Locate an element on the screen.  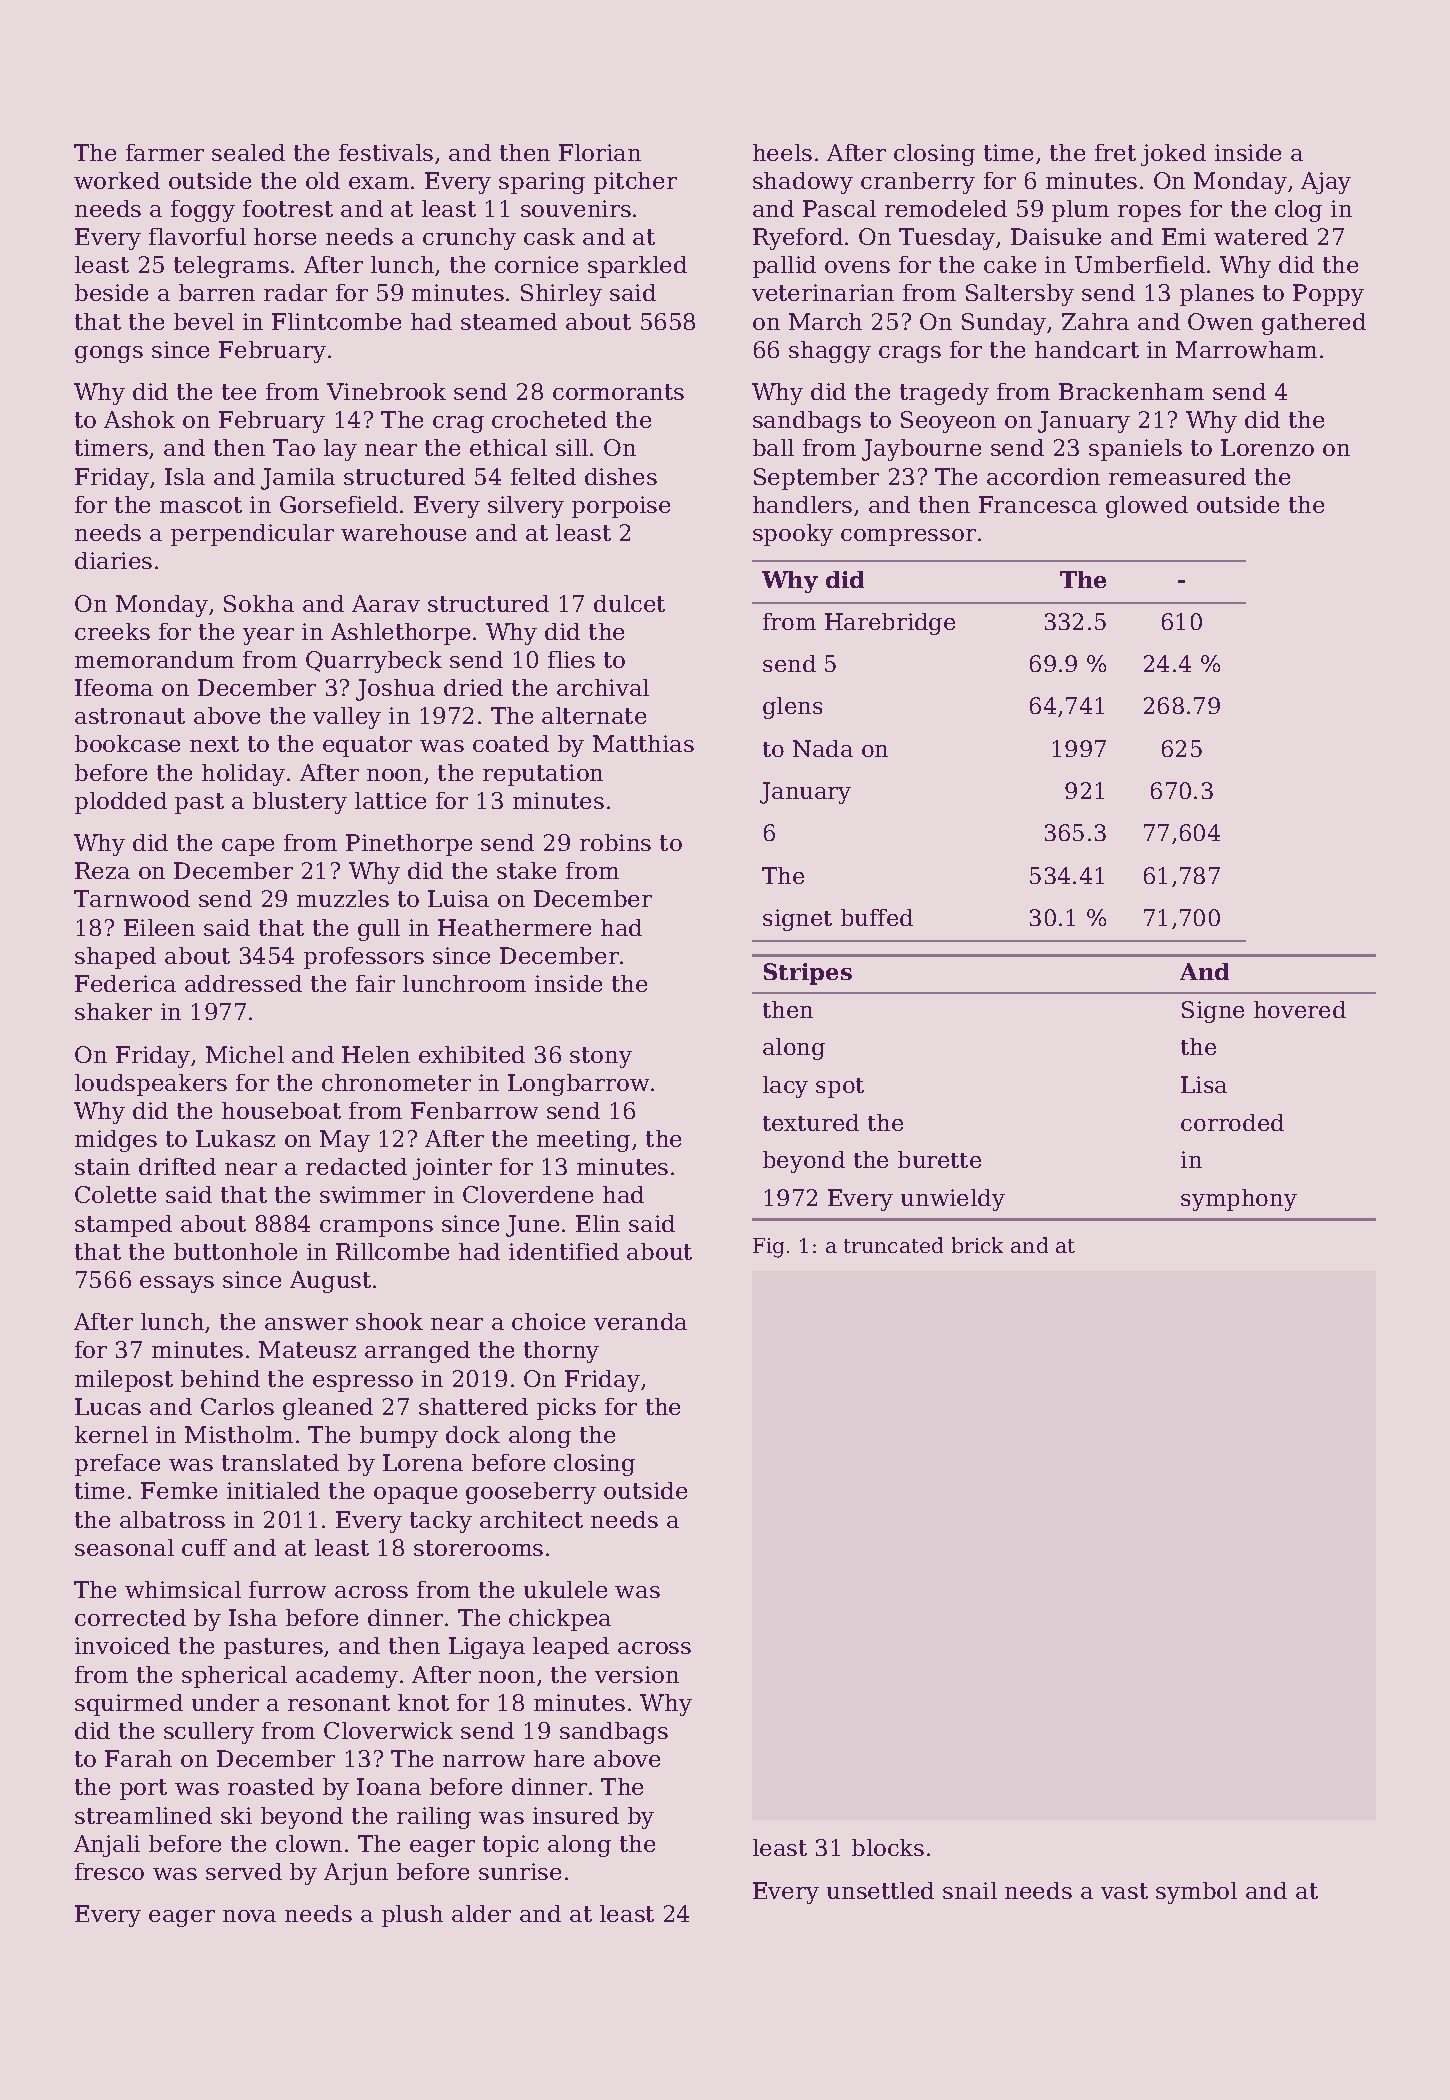
Florian is located at coordinates (600, 152).
